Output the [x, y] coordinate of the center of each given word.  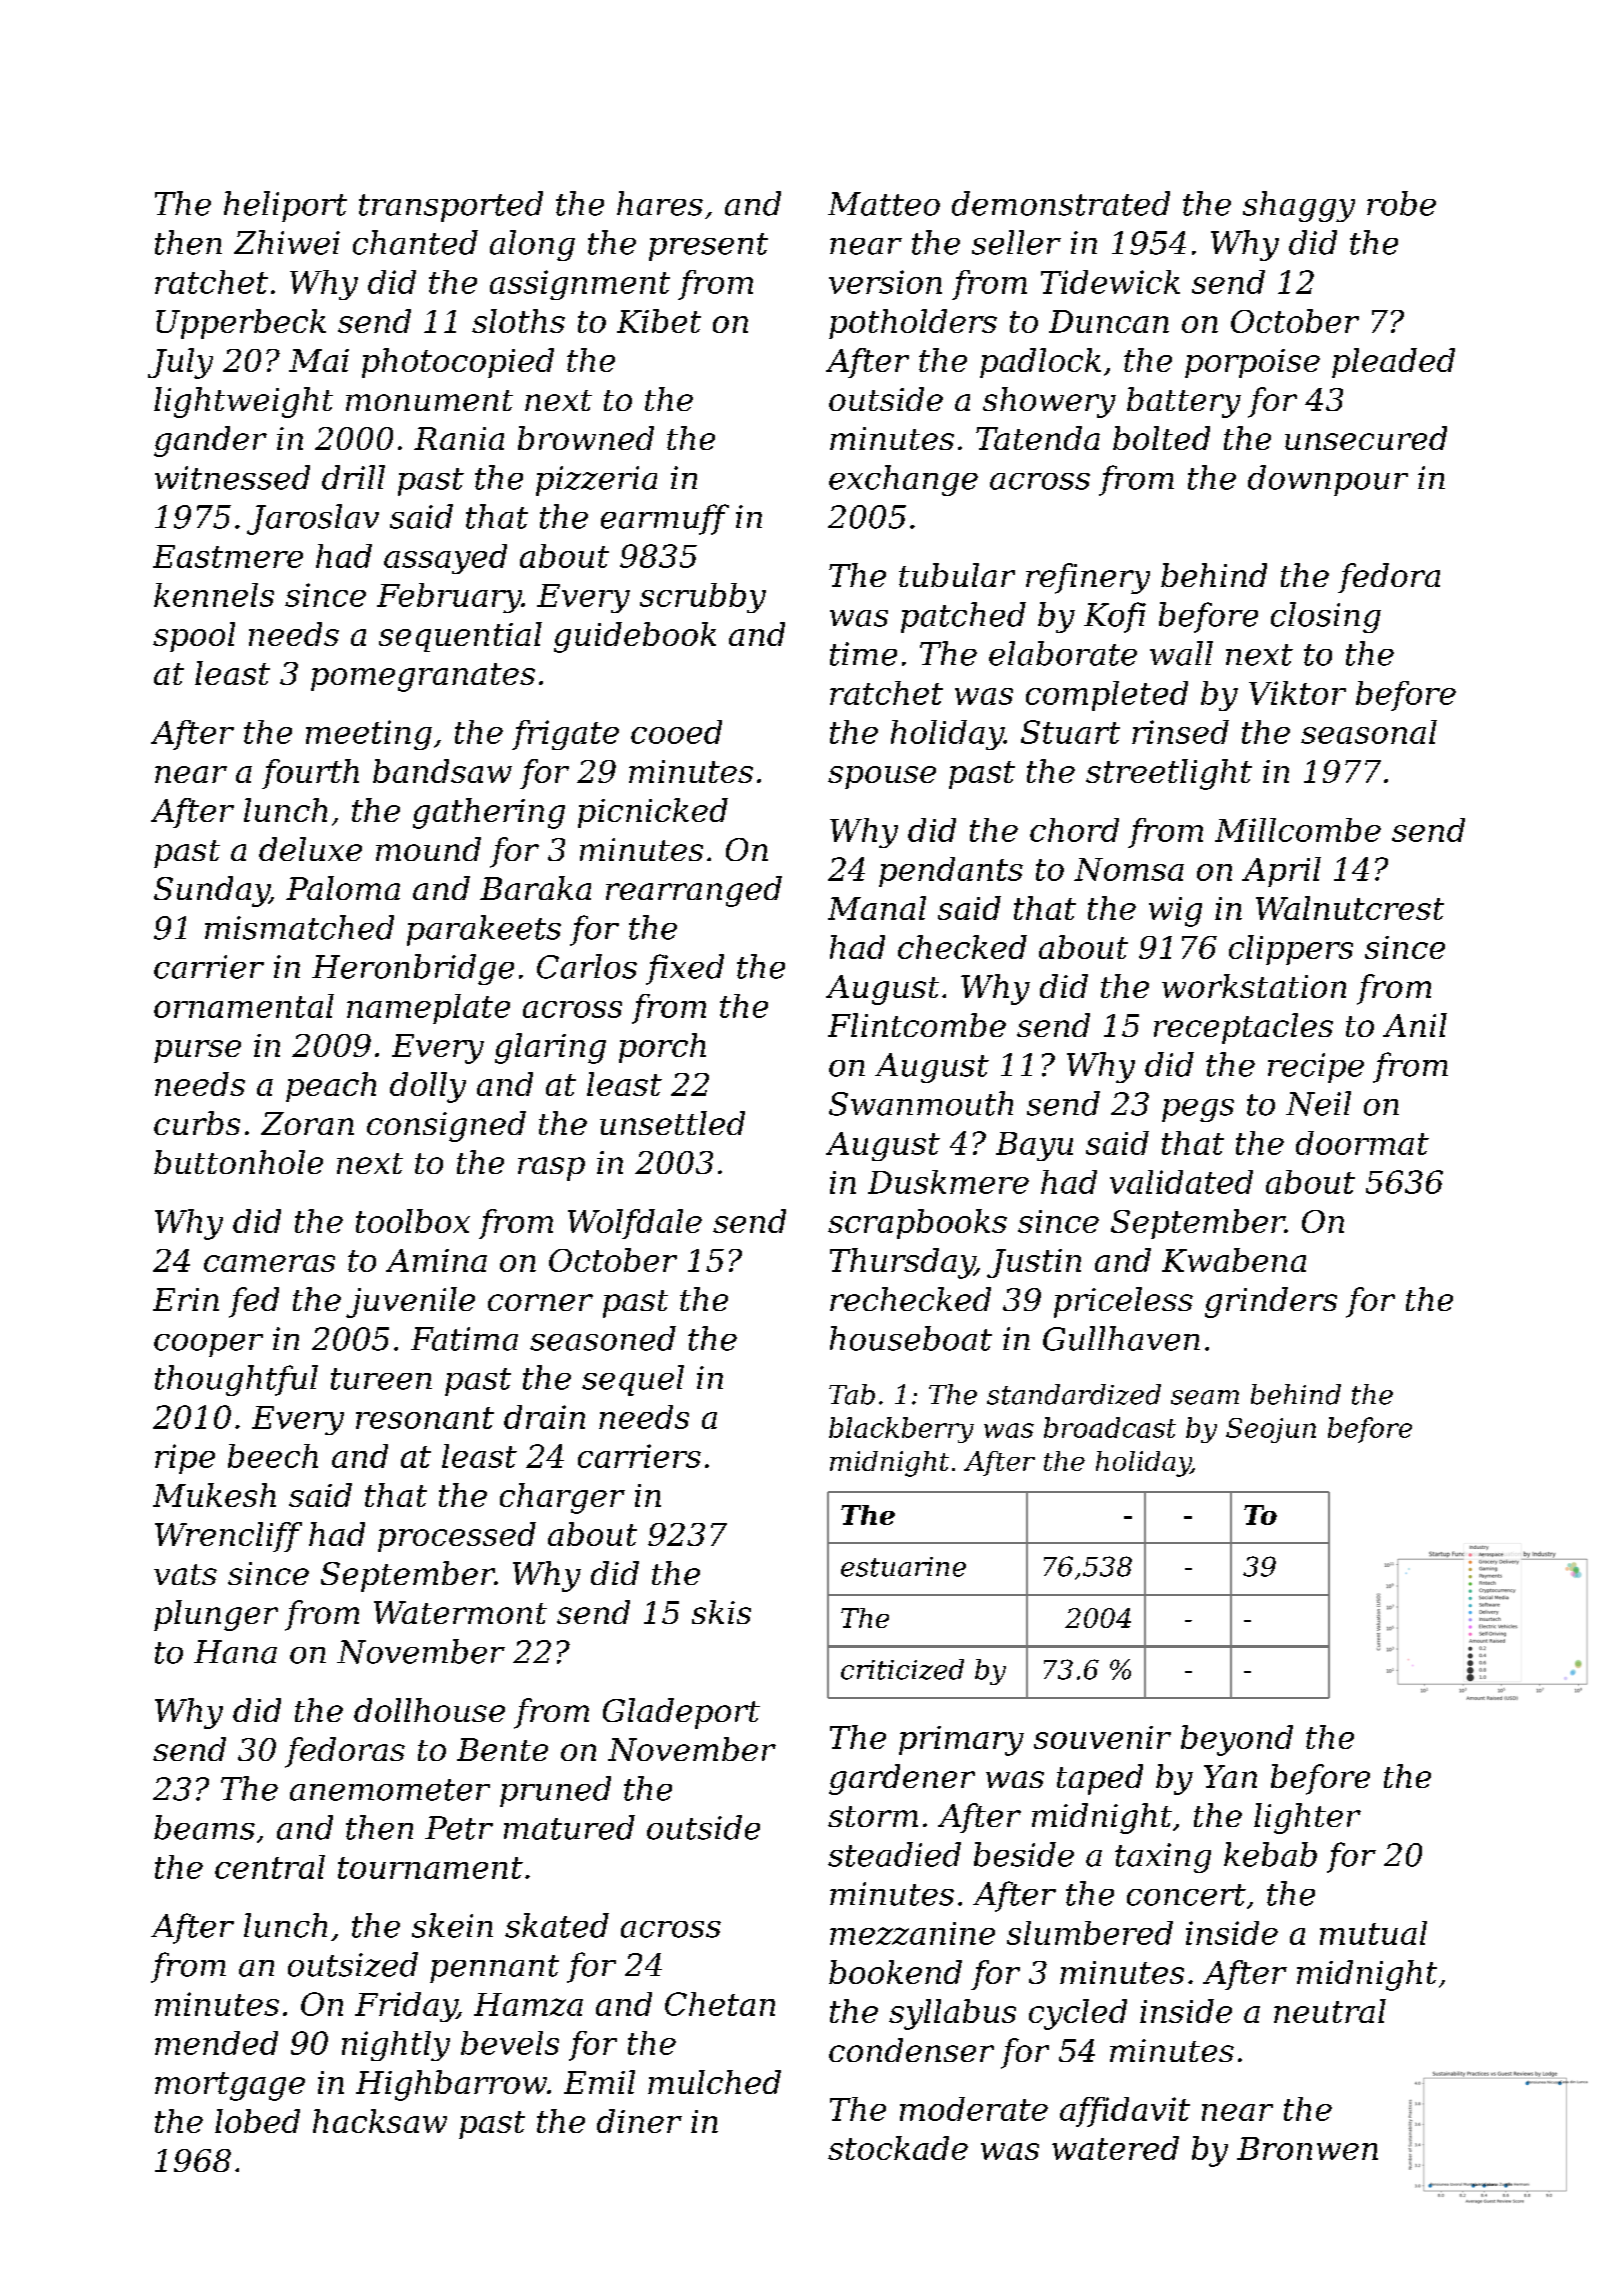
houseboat [911, 1338]
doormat [1362, 1143]
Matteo [884, 204]
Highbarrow [451, 2085]
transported [451, 206]
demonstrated [1061, 203]
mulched [714, 2082]
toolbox [413, 1221]
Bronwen [1307, 2148]
